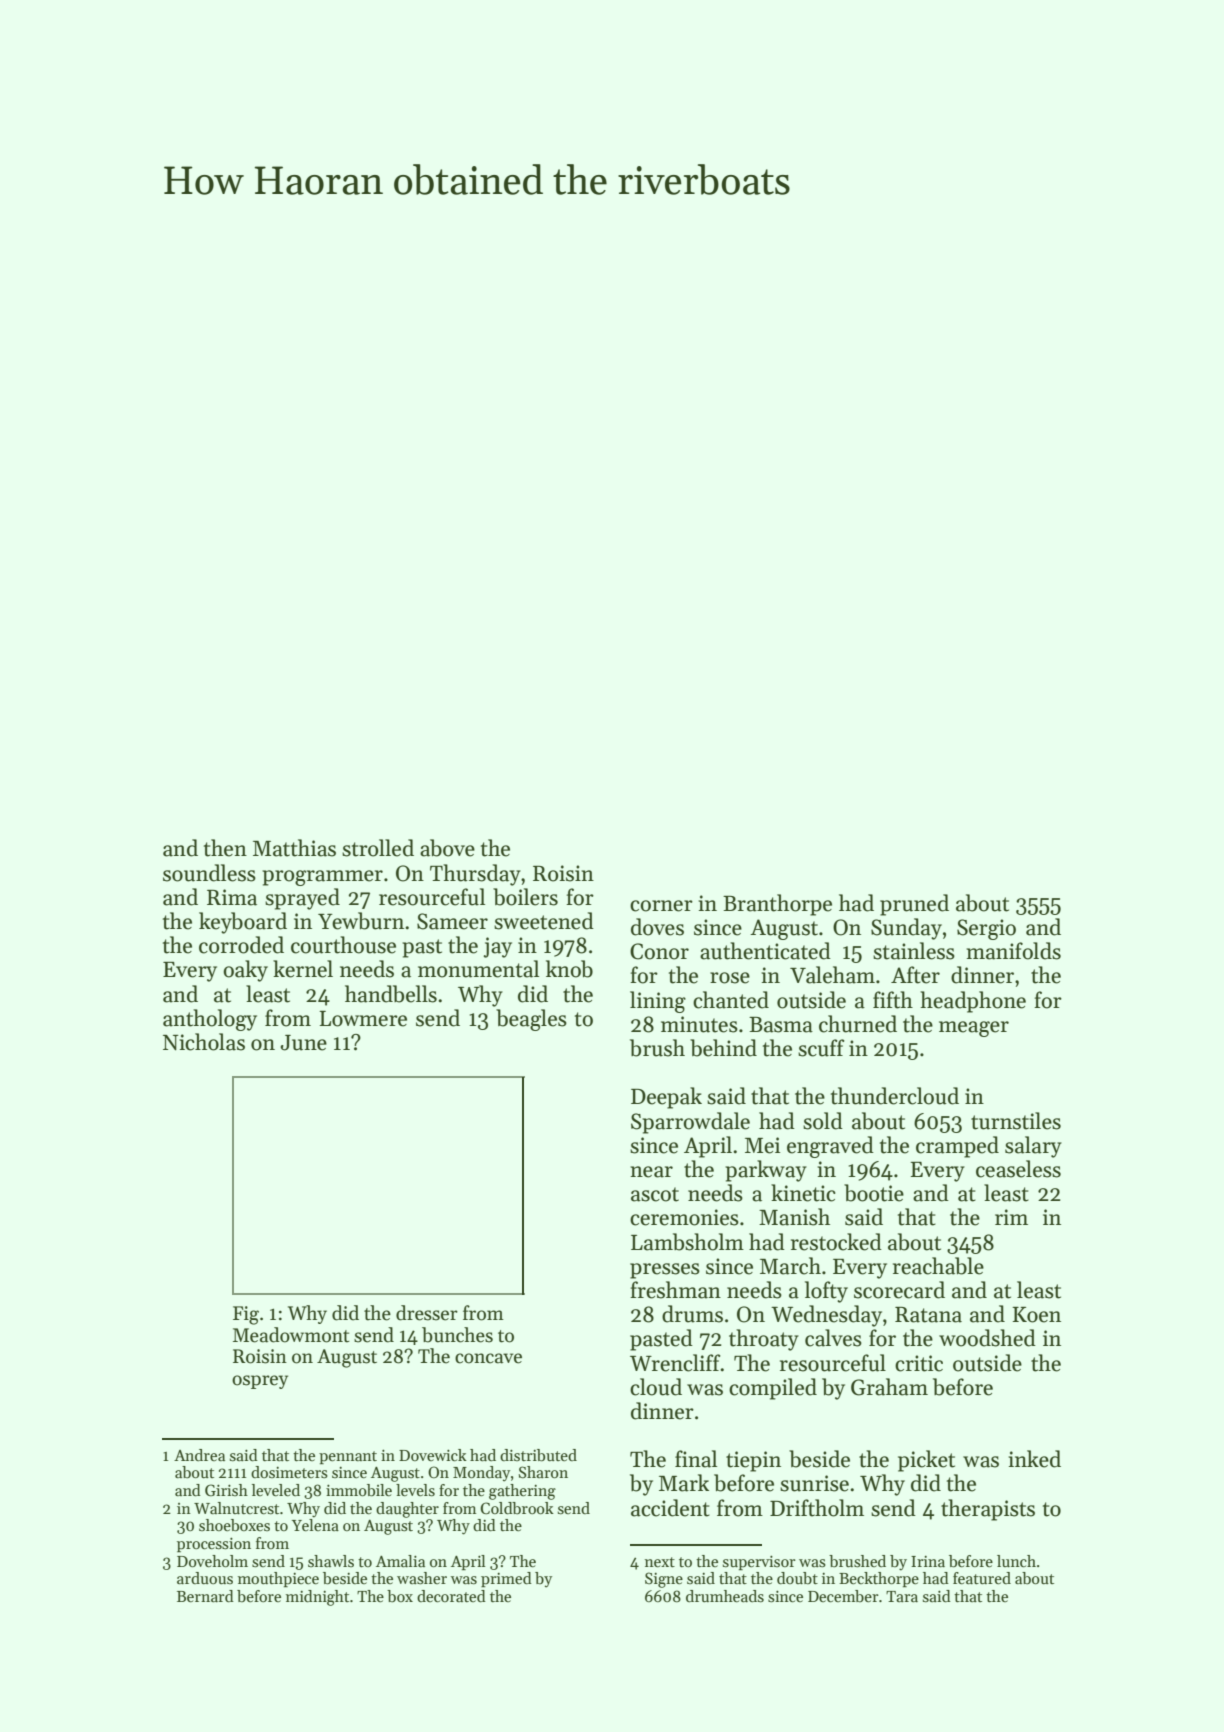 Image resolution: width=1224 pixels, height=1732 pixels. I want to click on pruned, so click(914, 905).
